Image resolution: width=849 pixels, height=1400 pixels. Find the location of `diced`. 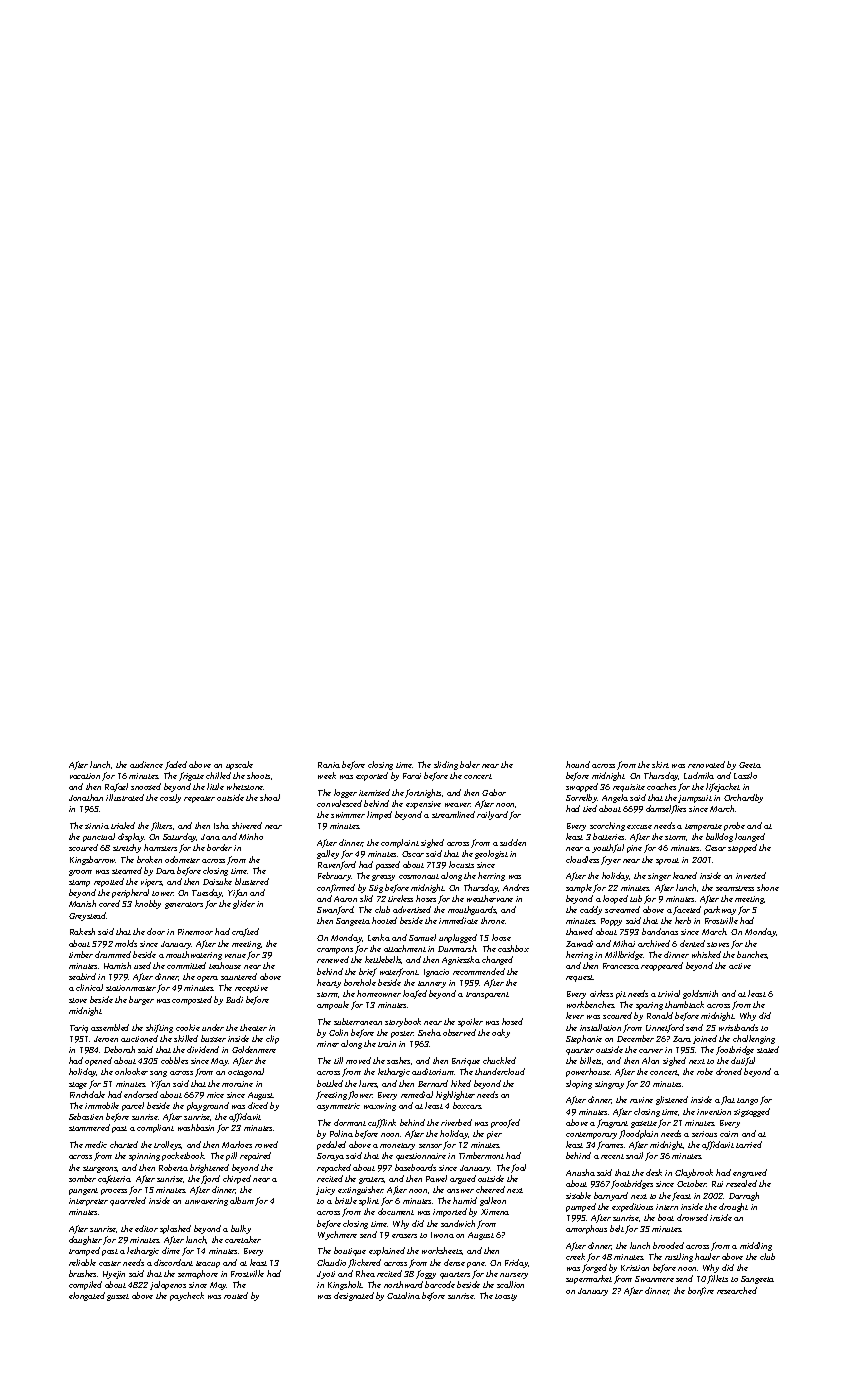

diced is located at coordinates (258, 1105).
